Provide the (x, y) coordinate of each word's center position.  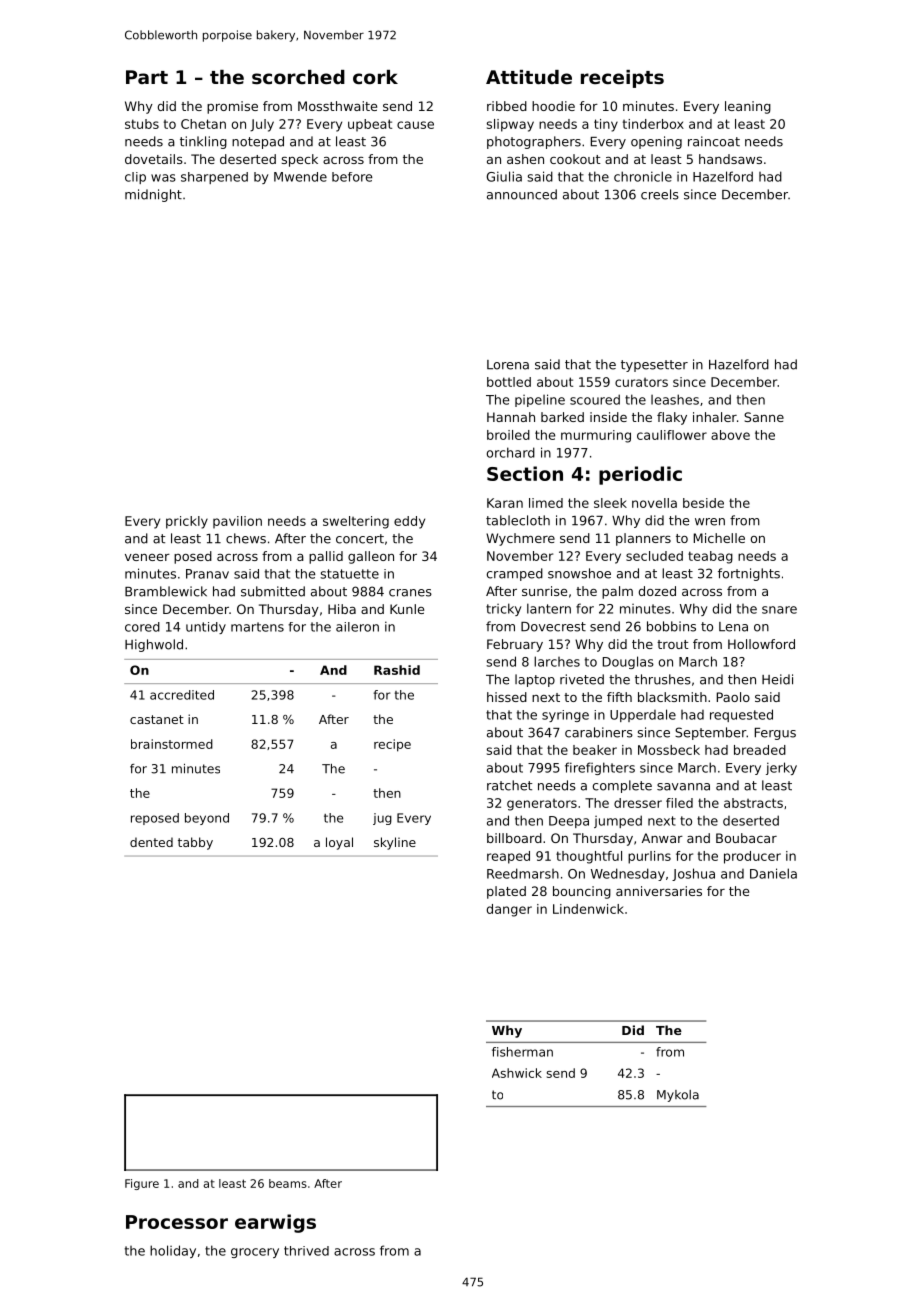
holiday (173, 1251)
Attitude (529, 77)
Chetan (203, 124)
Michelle (719, 538)
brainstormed (172, 744)
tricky (503, 609)
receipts (622, 79)
